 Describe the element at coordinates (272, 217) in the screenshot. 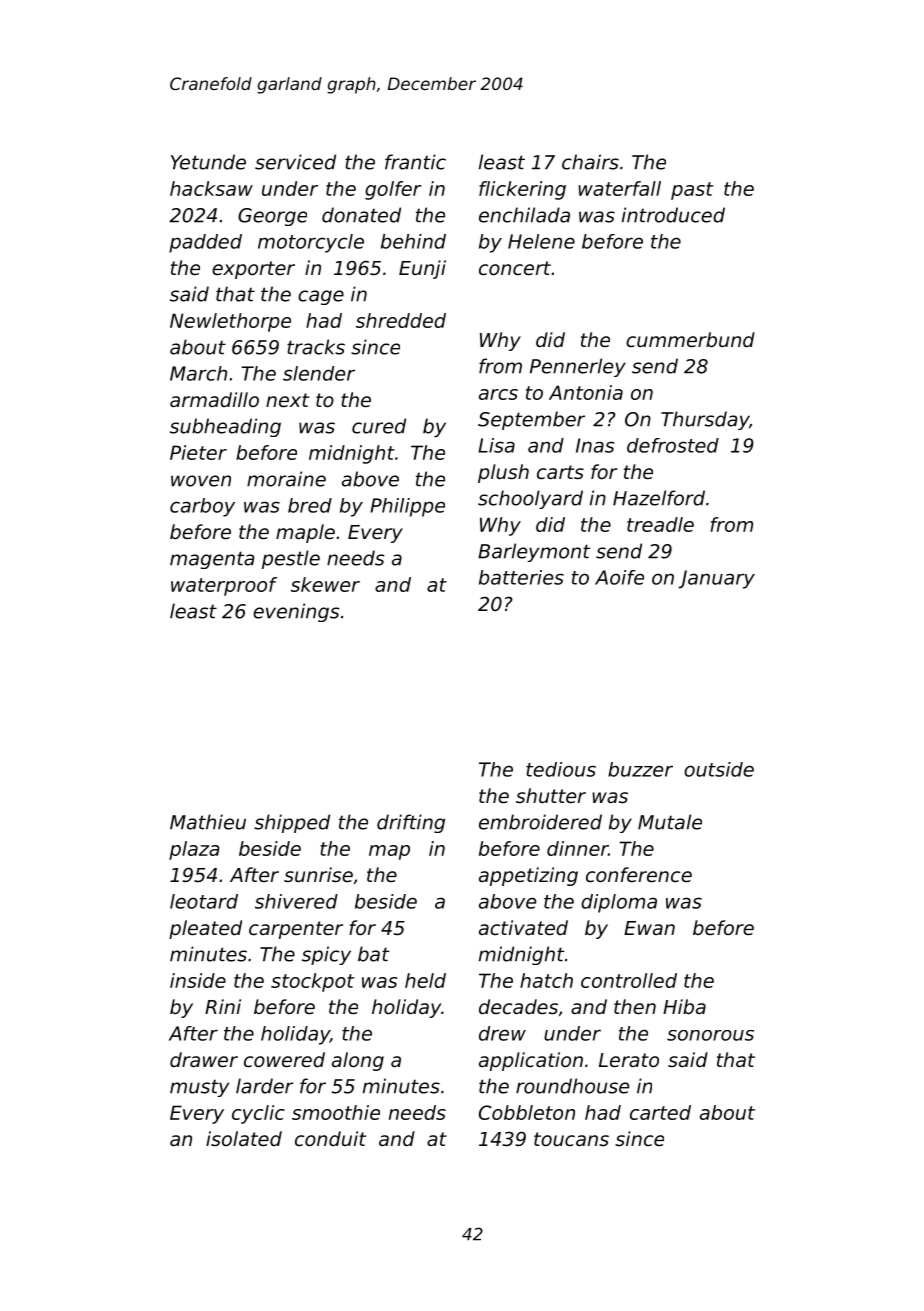

I see `George` at that location.
